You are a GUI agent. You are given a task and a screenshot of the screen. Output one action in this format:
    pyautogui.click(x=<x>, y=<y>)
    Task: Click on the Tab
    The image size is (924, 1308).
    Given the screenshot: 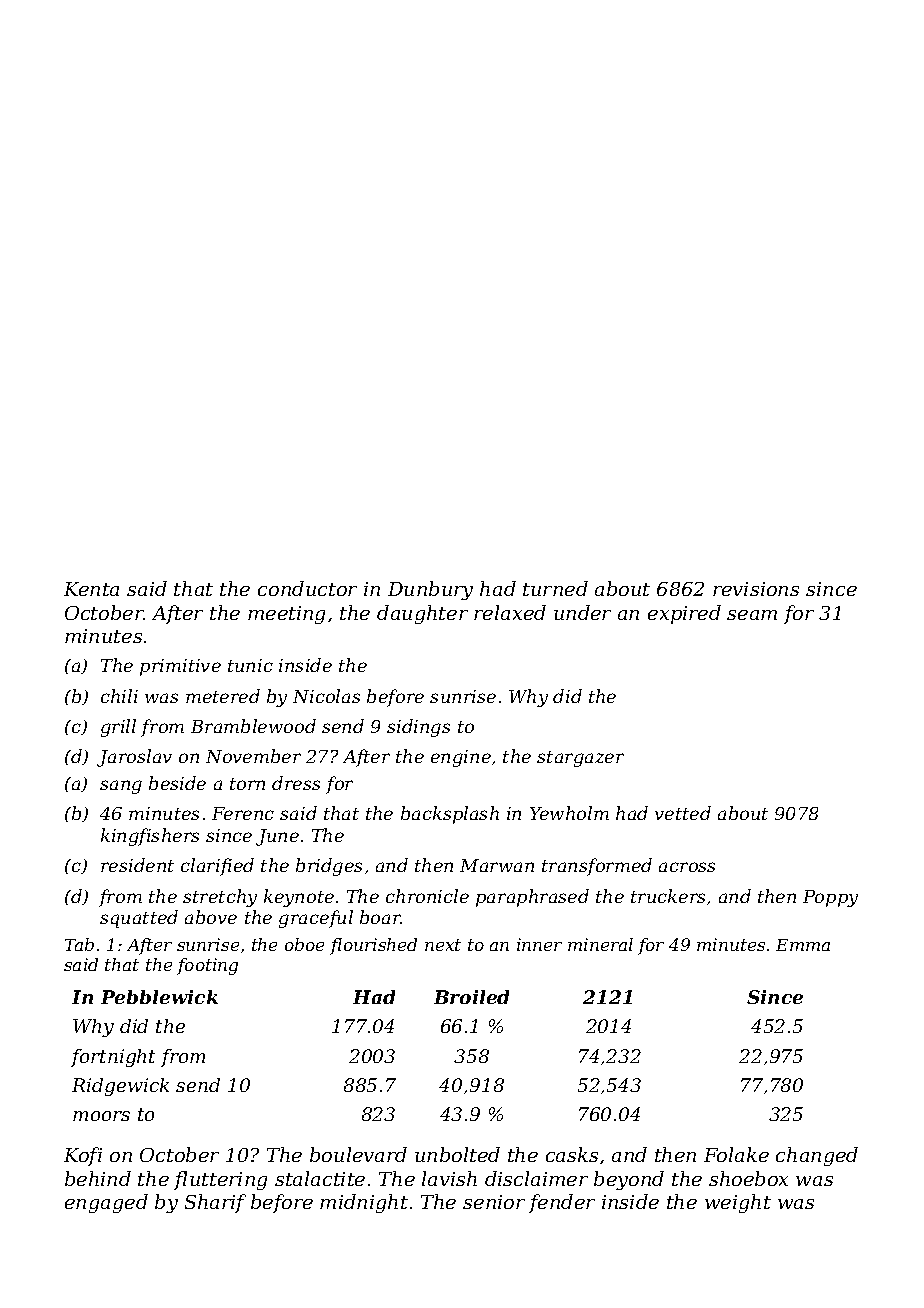 What is the action you would take?
    pyautogui.click(x=79, y=944)
